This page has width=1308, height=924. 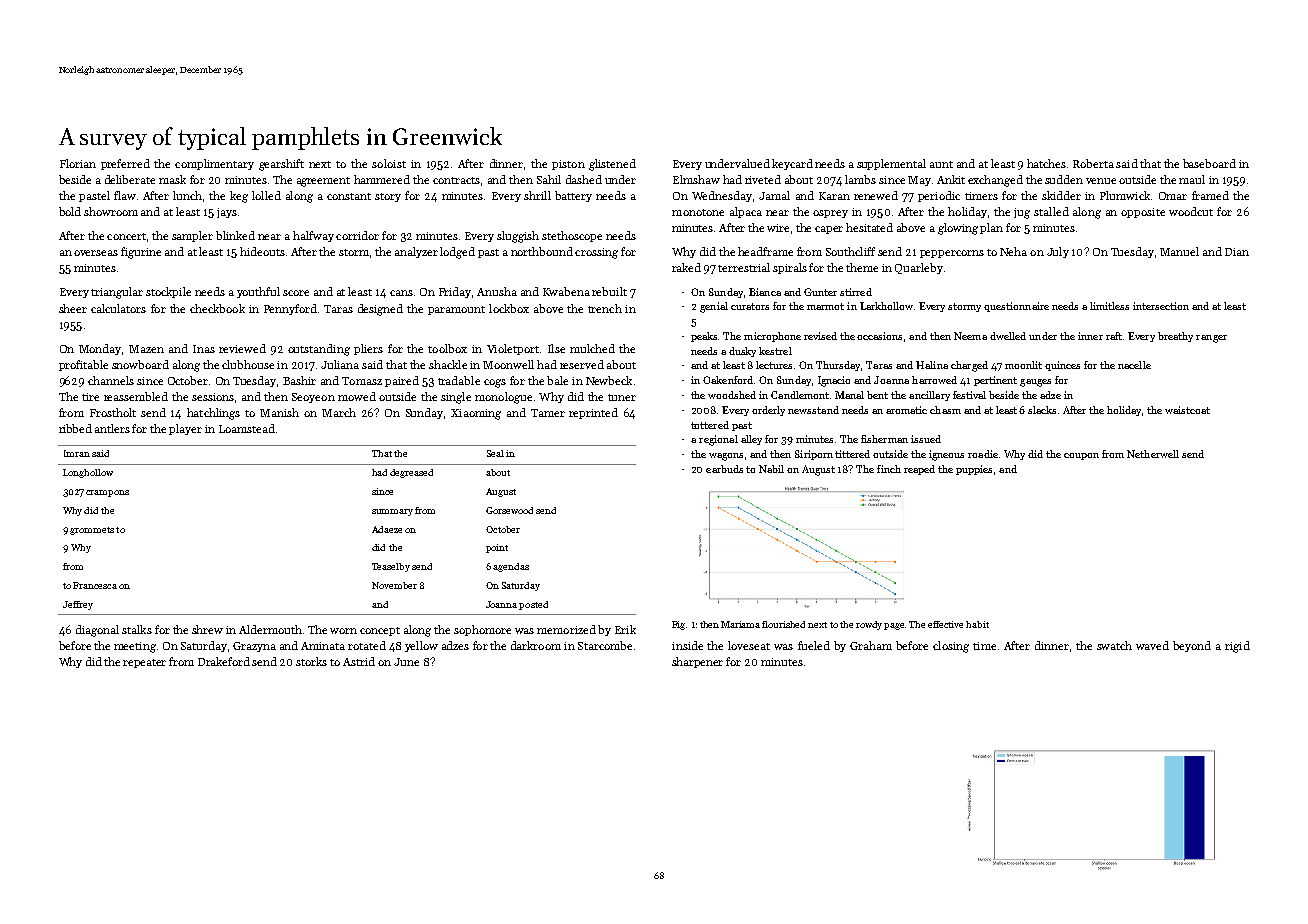 I want to click on memorized, so click(x=566, y=629).
